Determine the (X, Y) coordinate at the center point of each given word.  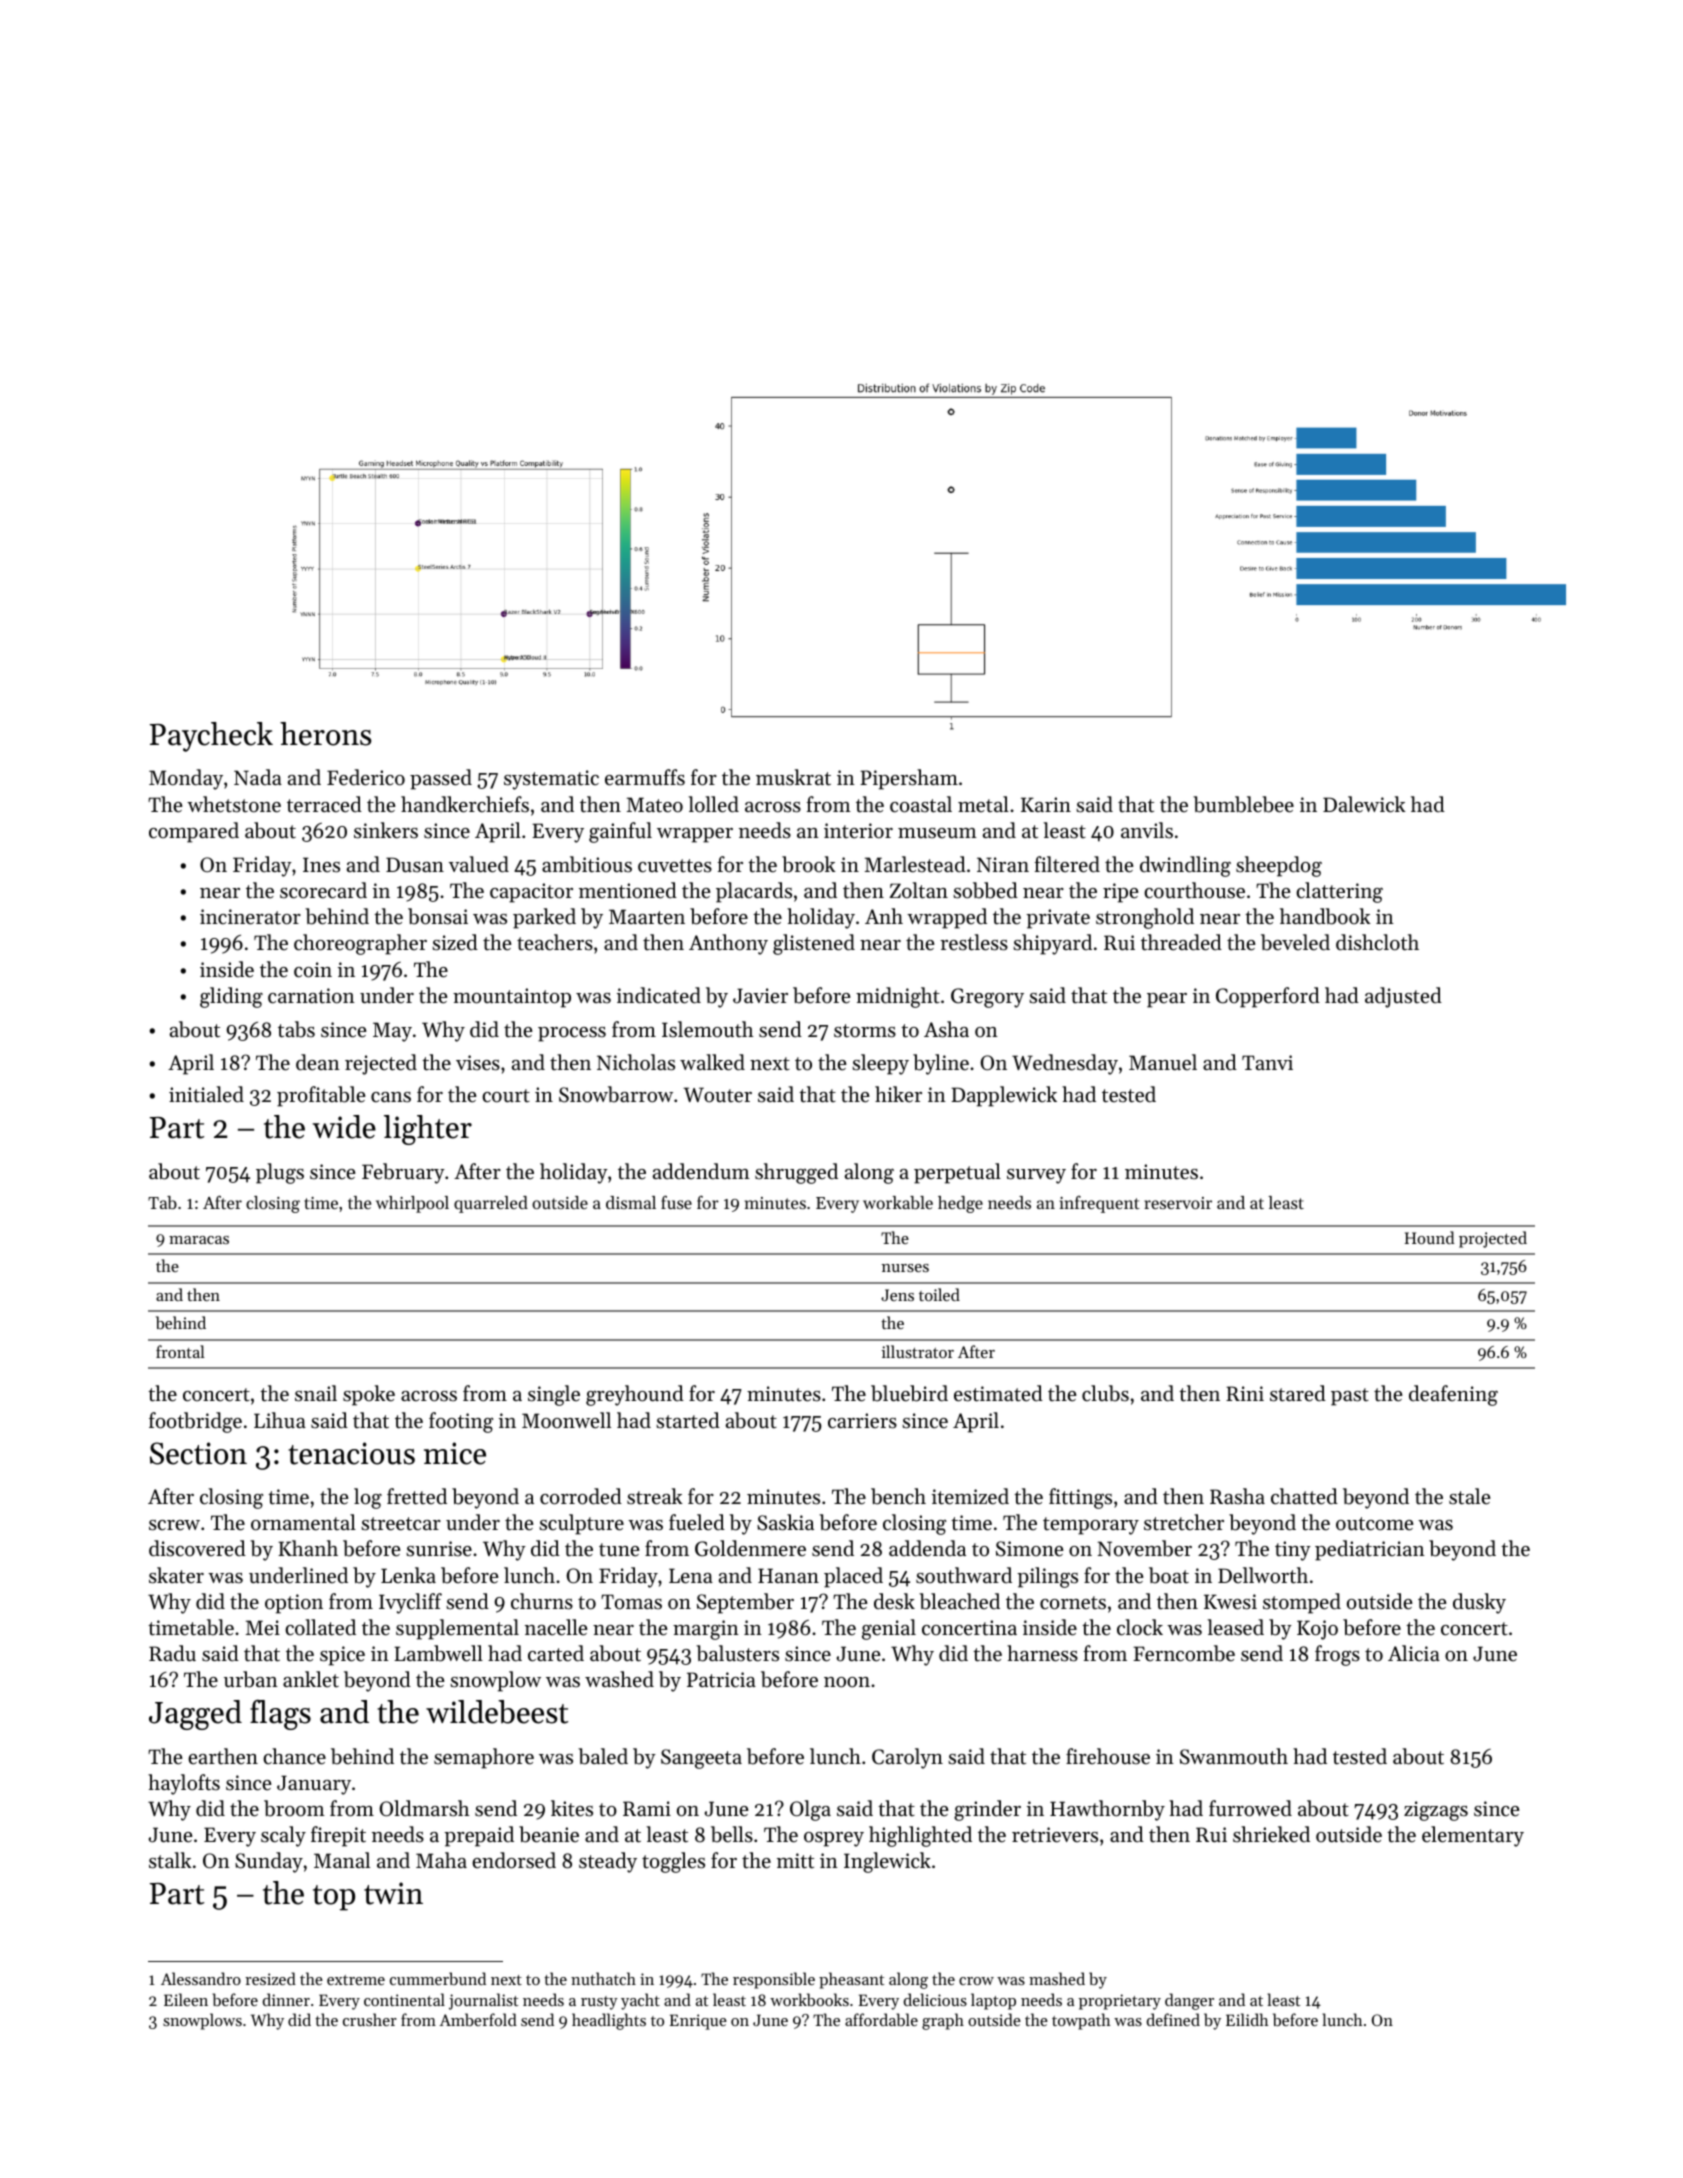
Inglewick (887, 1862)
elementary (1473, 1836)
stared (1298, 1393)
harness (1042, 1653)
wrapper (695, 835)
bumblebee (1243, 804)
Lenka (408, 1575)
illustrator (918, 1351)
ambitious (587, 864)
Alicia (1414, 1653)
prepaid (479, 1836)
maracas (199, 1240)
